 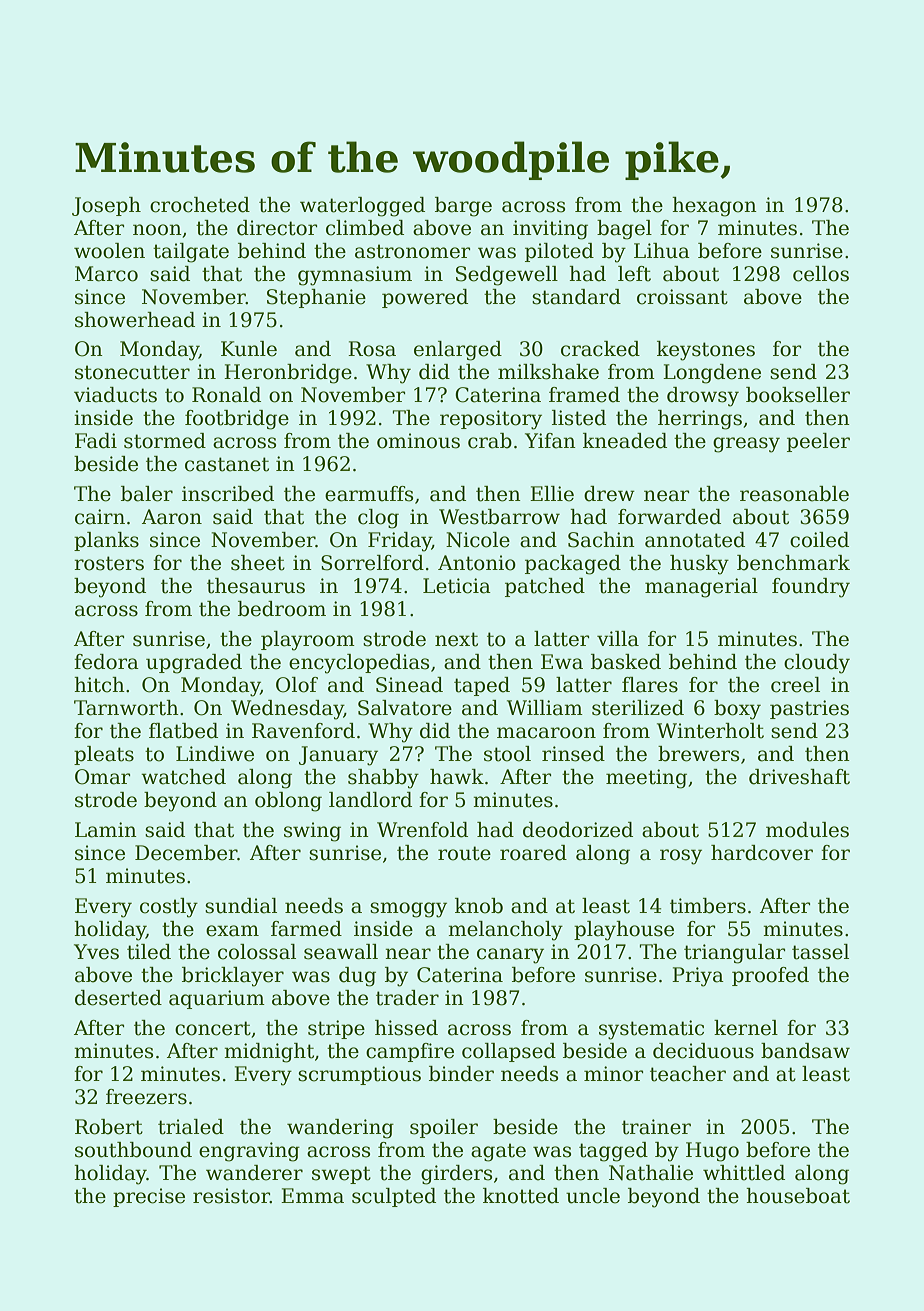 I want to click on Fadi, so click(x=96, y=441).
